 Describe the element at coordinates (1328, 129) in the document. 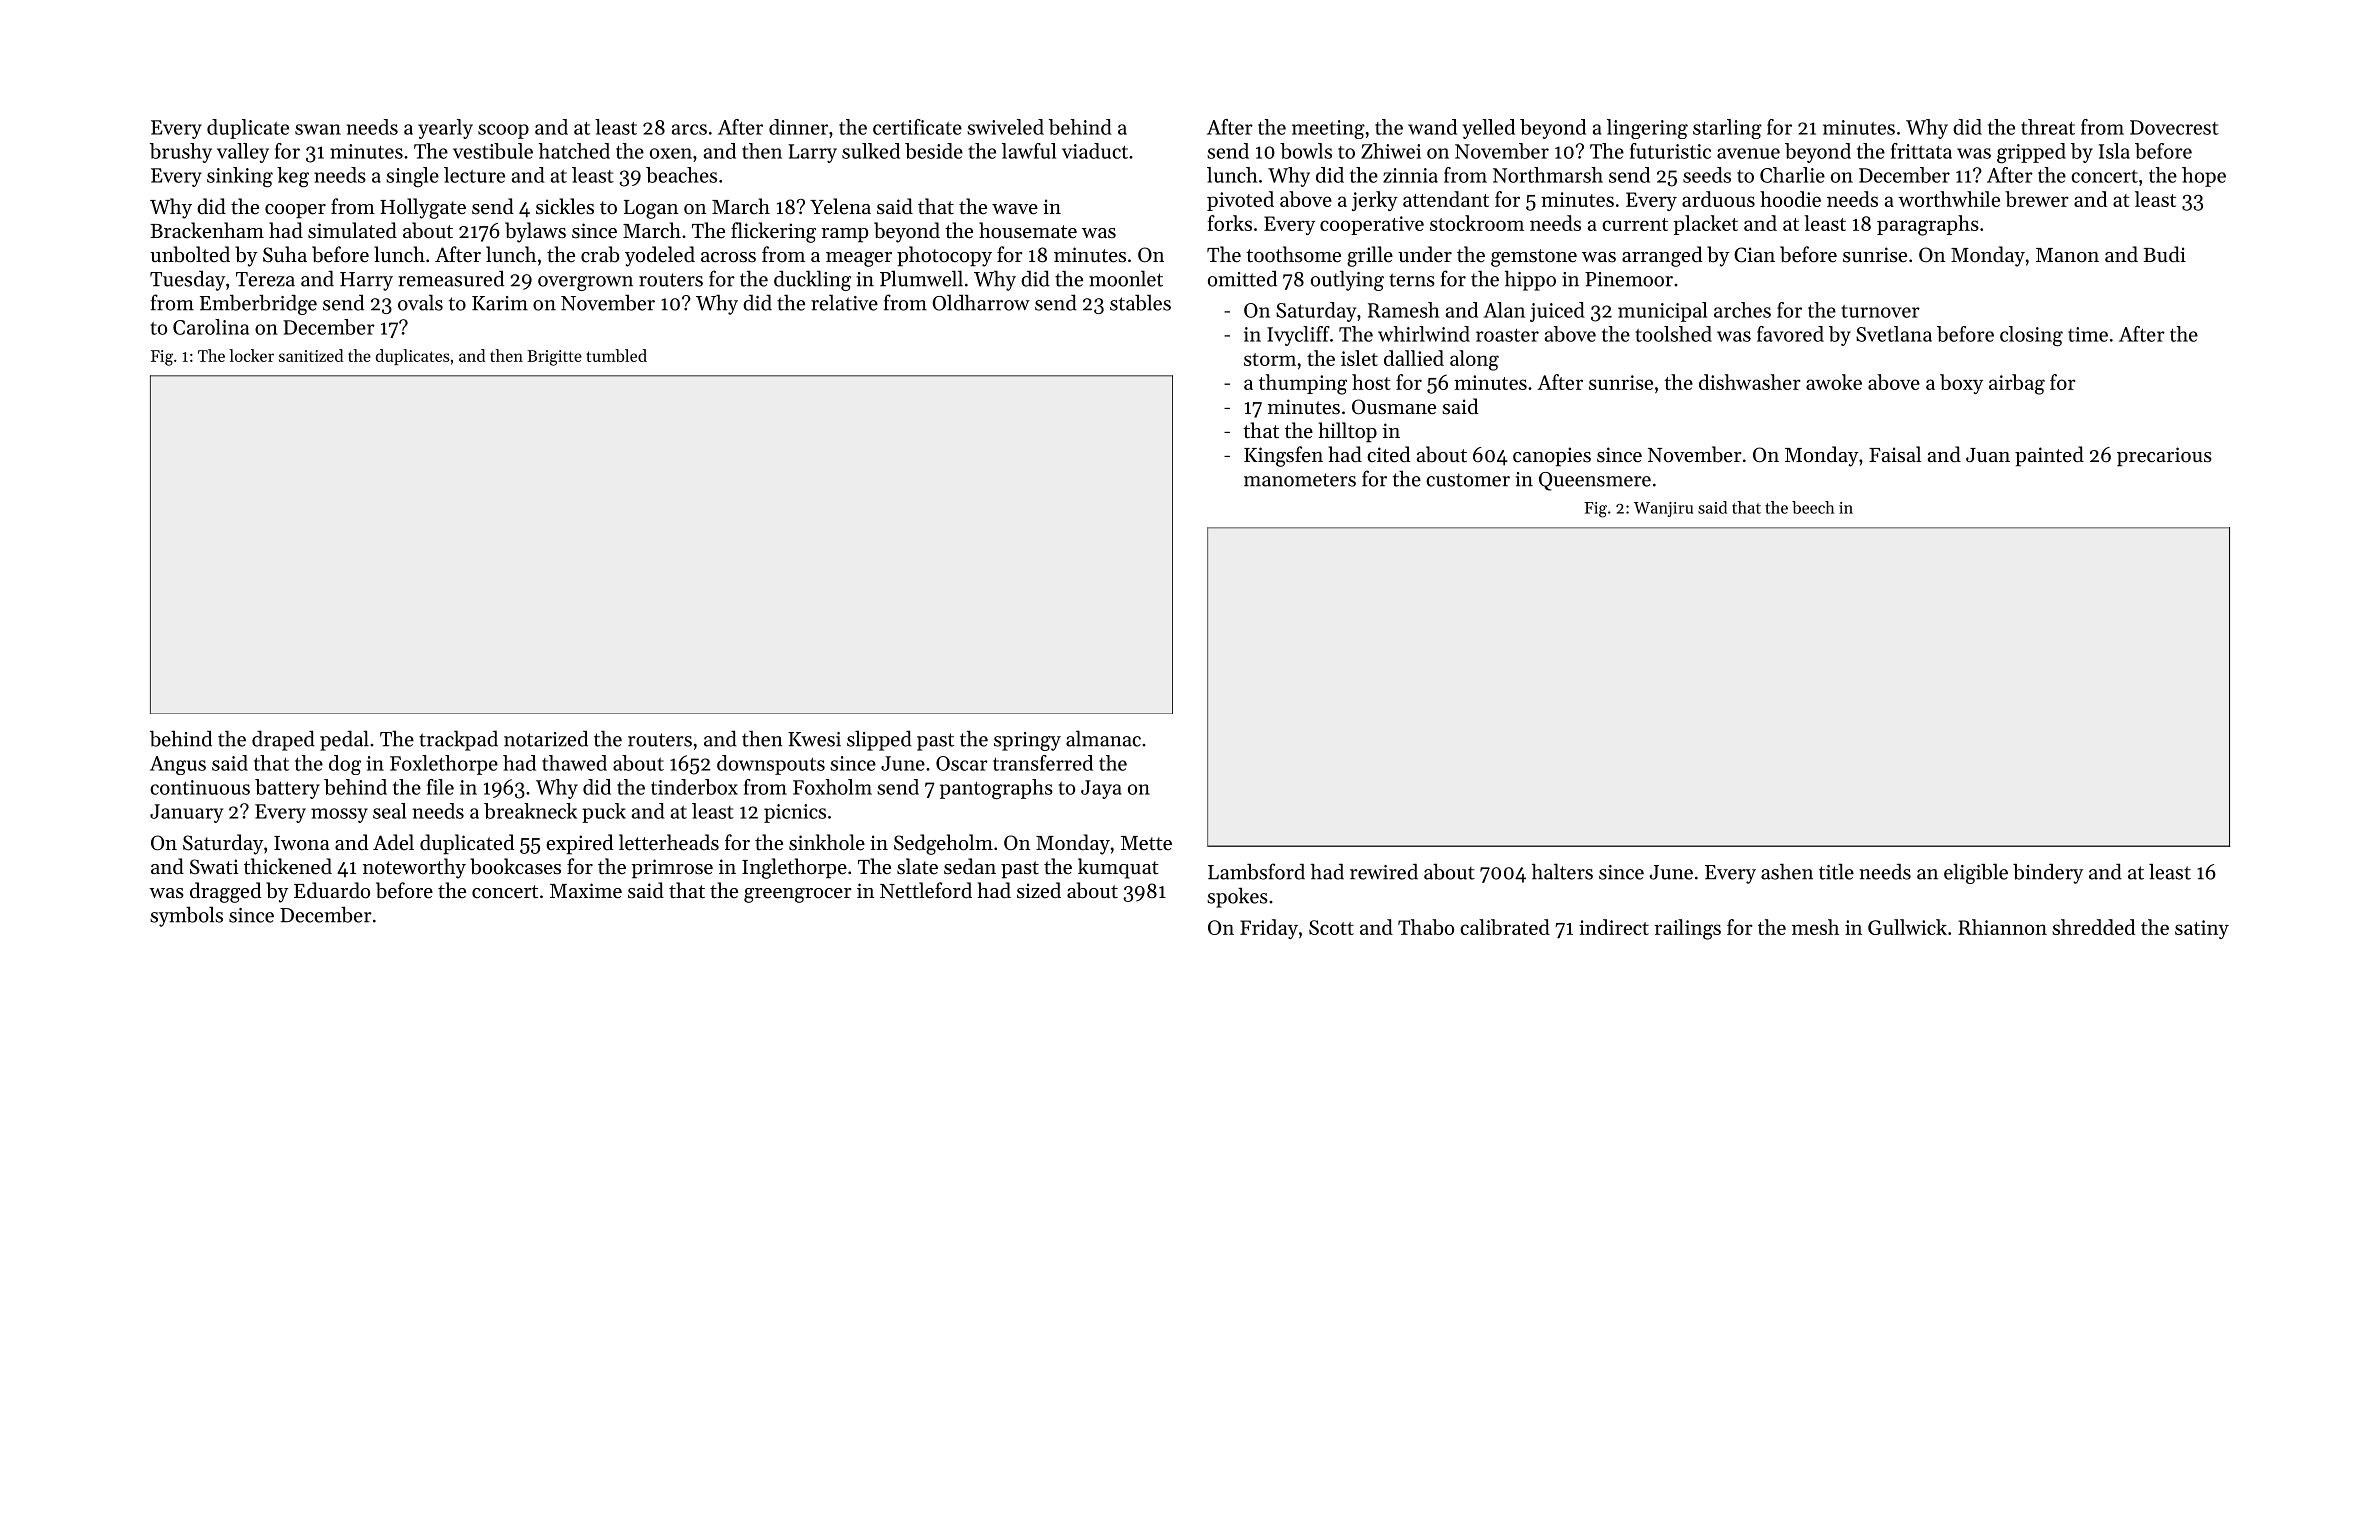

I see `meeting` at that location.
